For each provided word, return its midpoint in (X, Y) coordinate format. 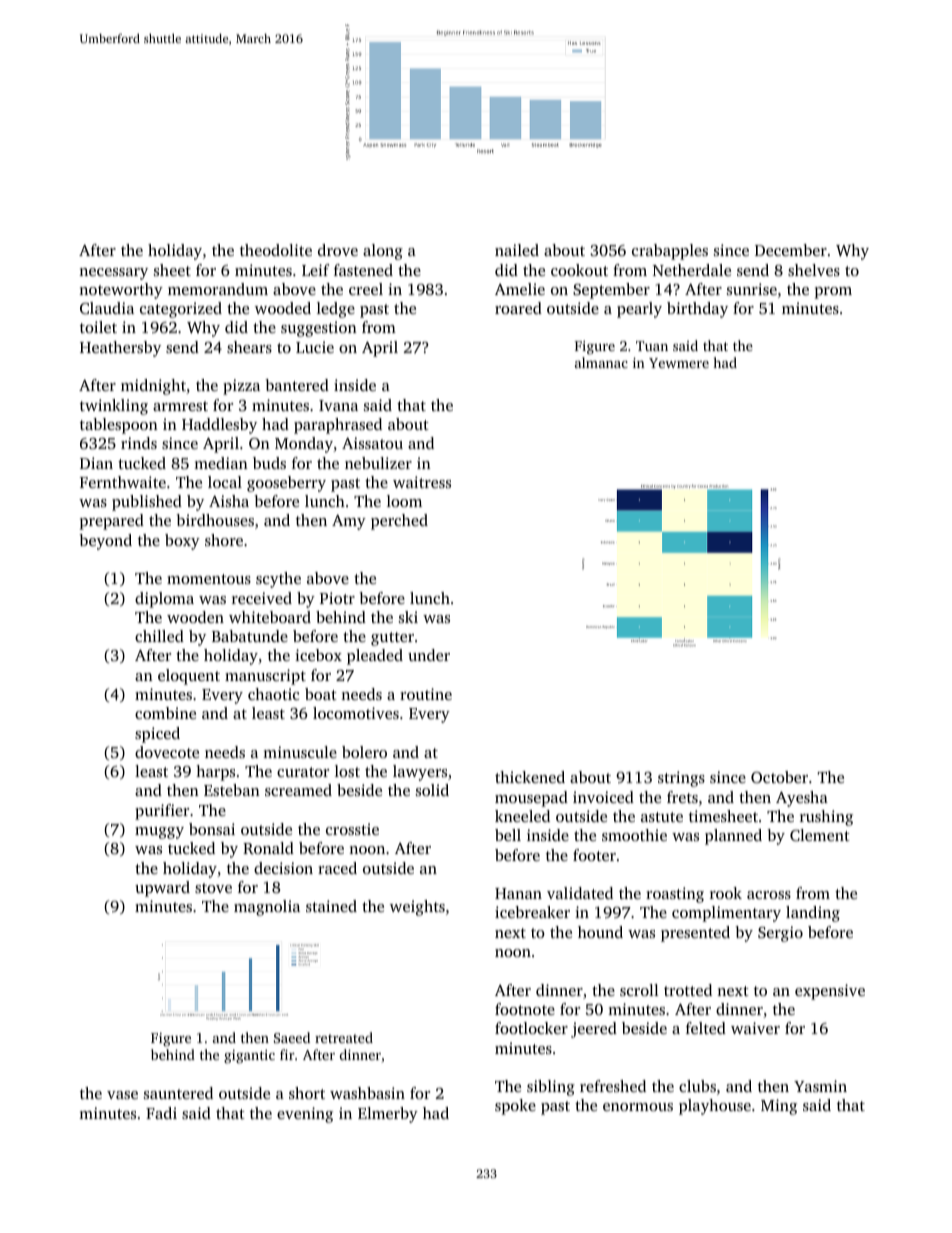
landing (813, 914)
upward (162, 889)
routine (426, 694)
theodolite (276, 250)
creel (366, 289)
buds (269, 463)
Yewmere (679, 363)
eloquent (189, 677)
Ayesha (802, 799)
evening (305, 1115)
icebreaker (532, 912)
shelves (814, 270)
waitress (422, 482)
